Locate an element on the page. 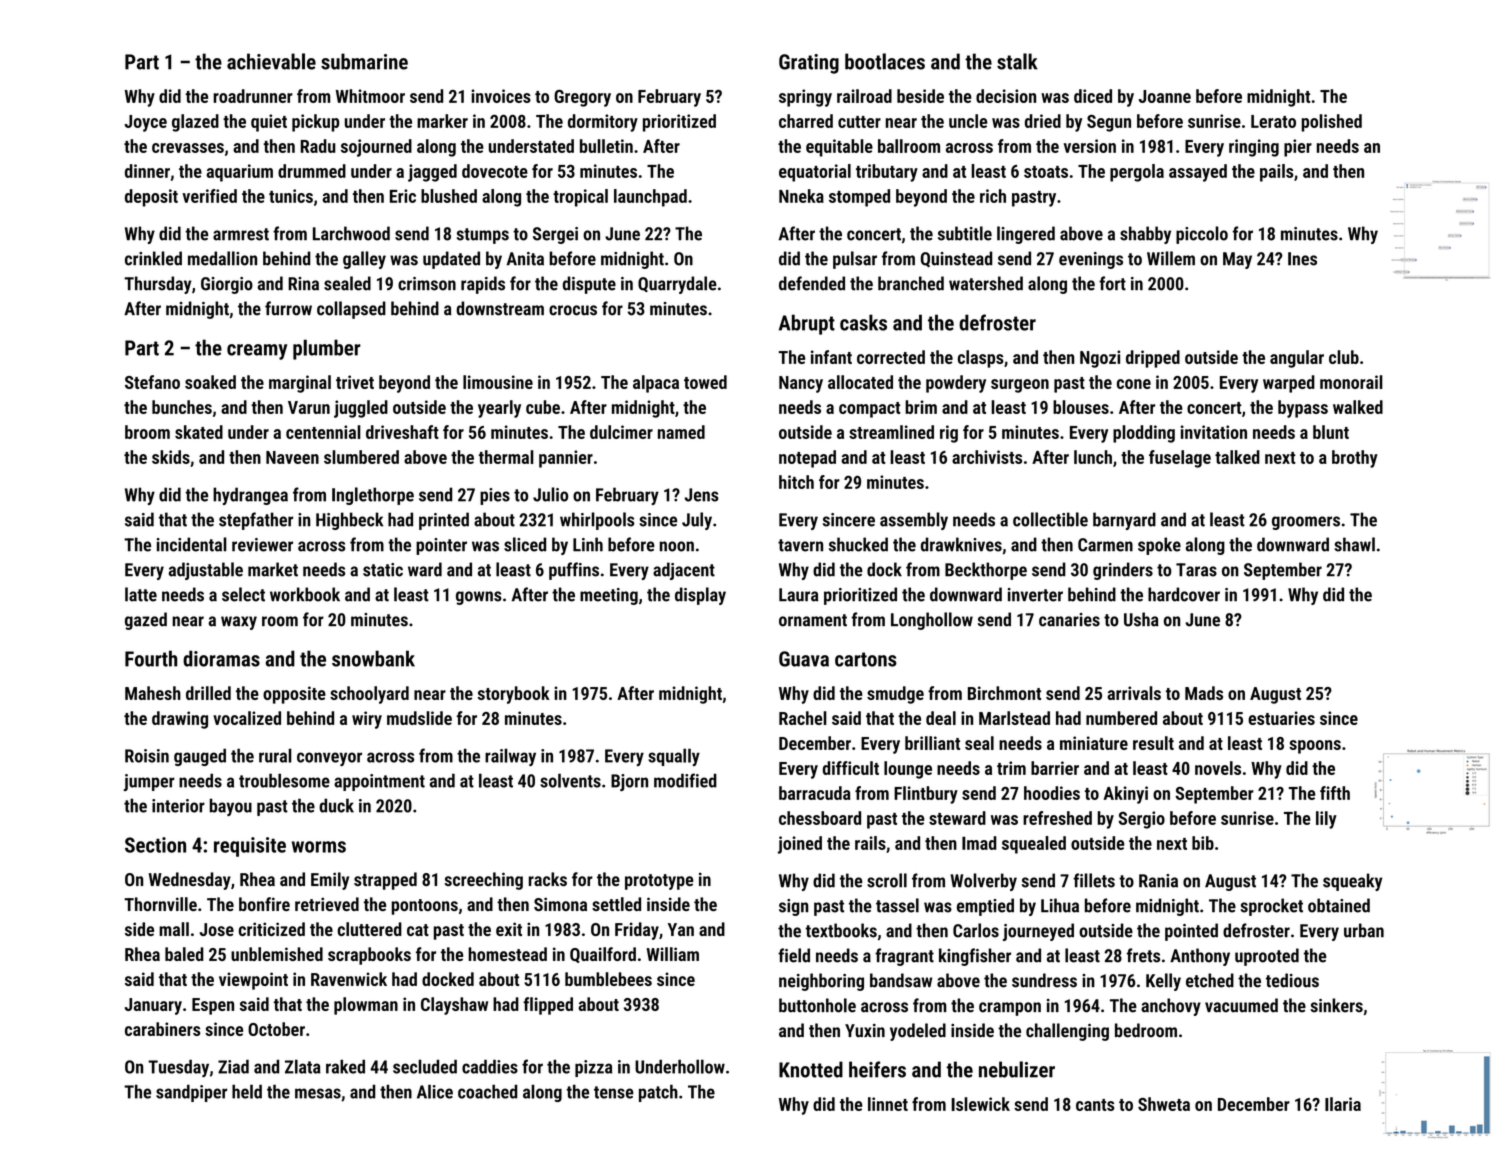  railroad is located at coordinates (864, 96).
